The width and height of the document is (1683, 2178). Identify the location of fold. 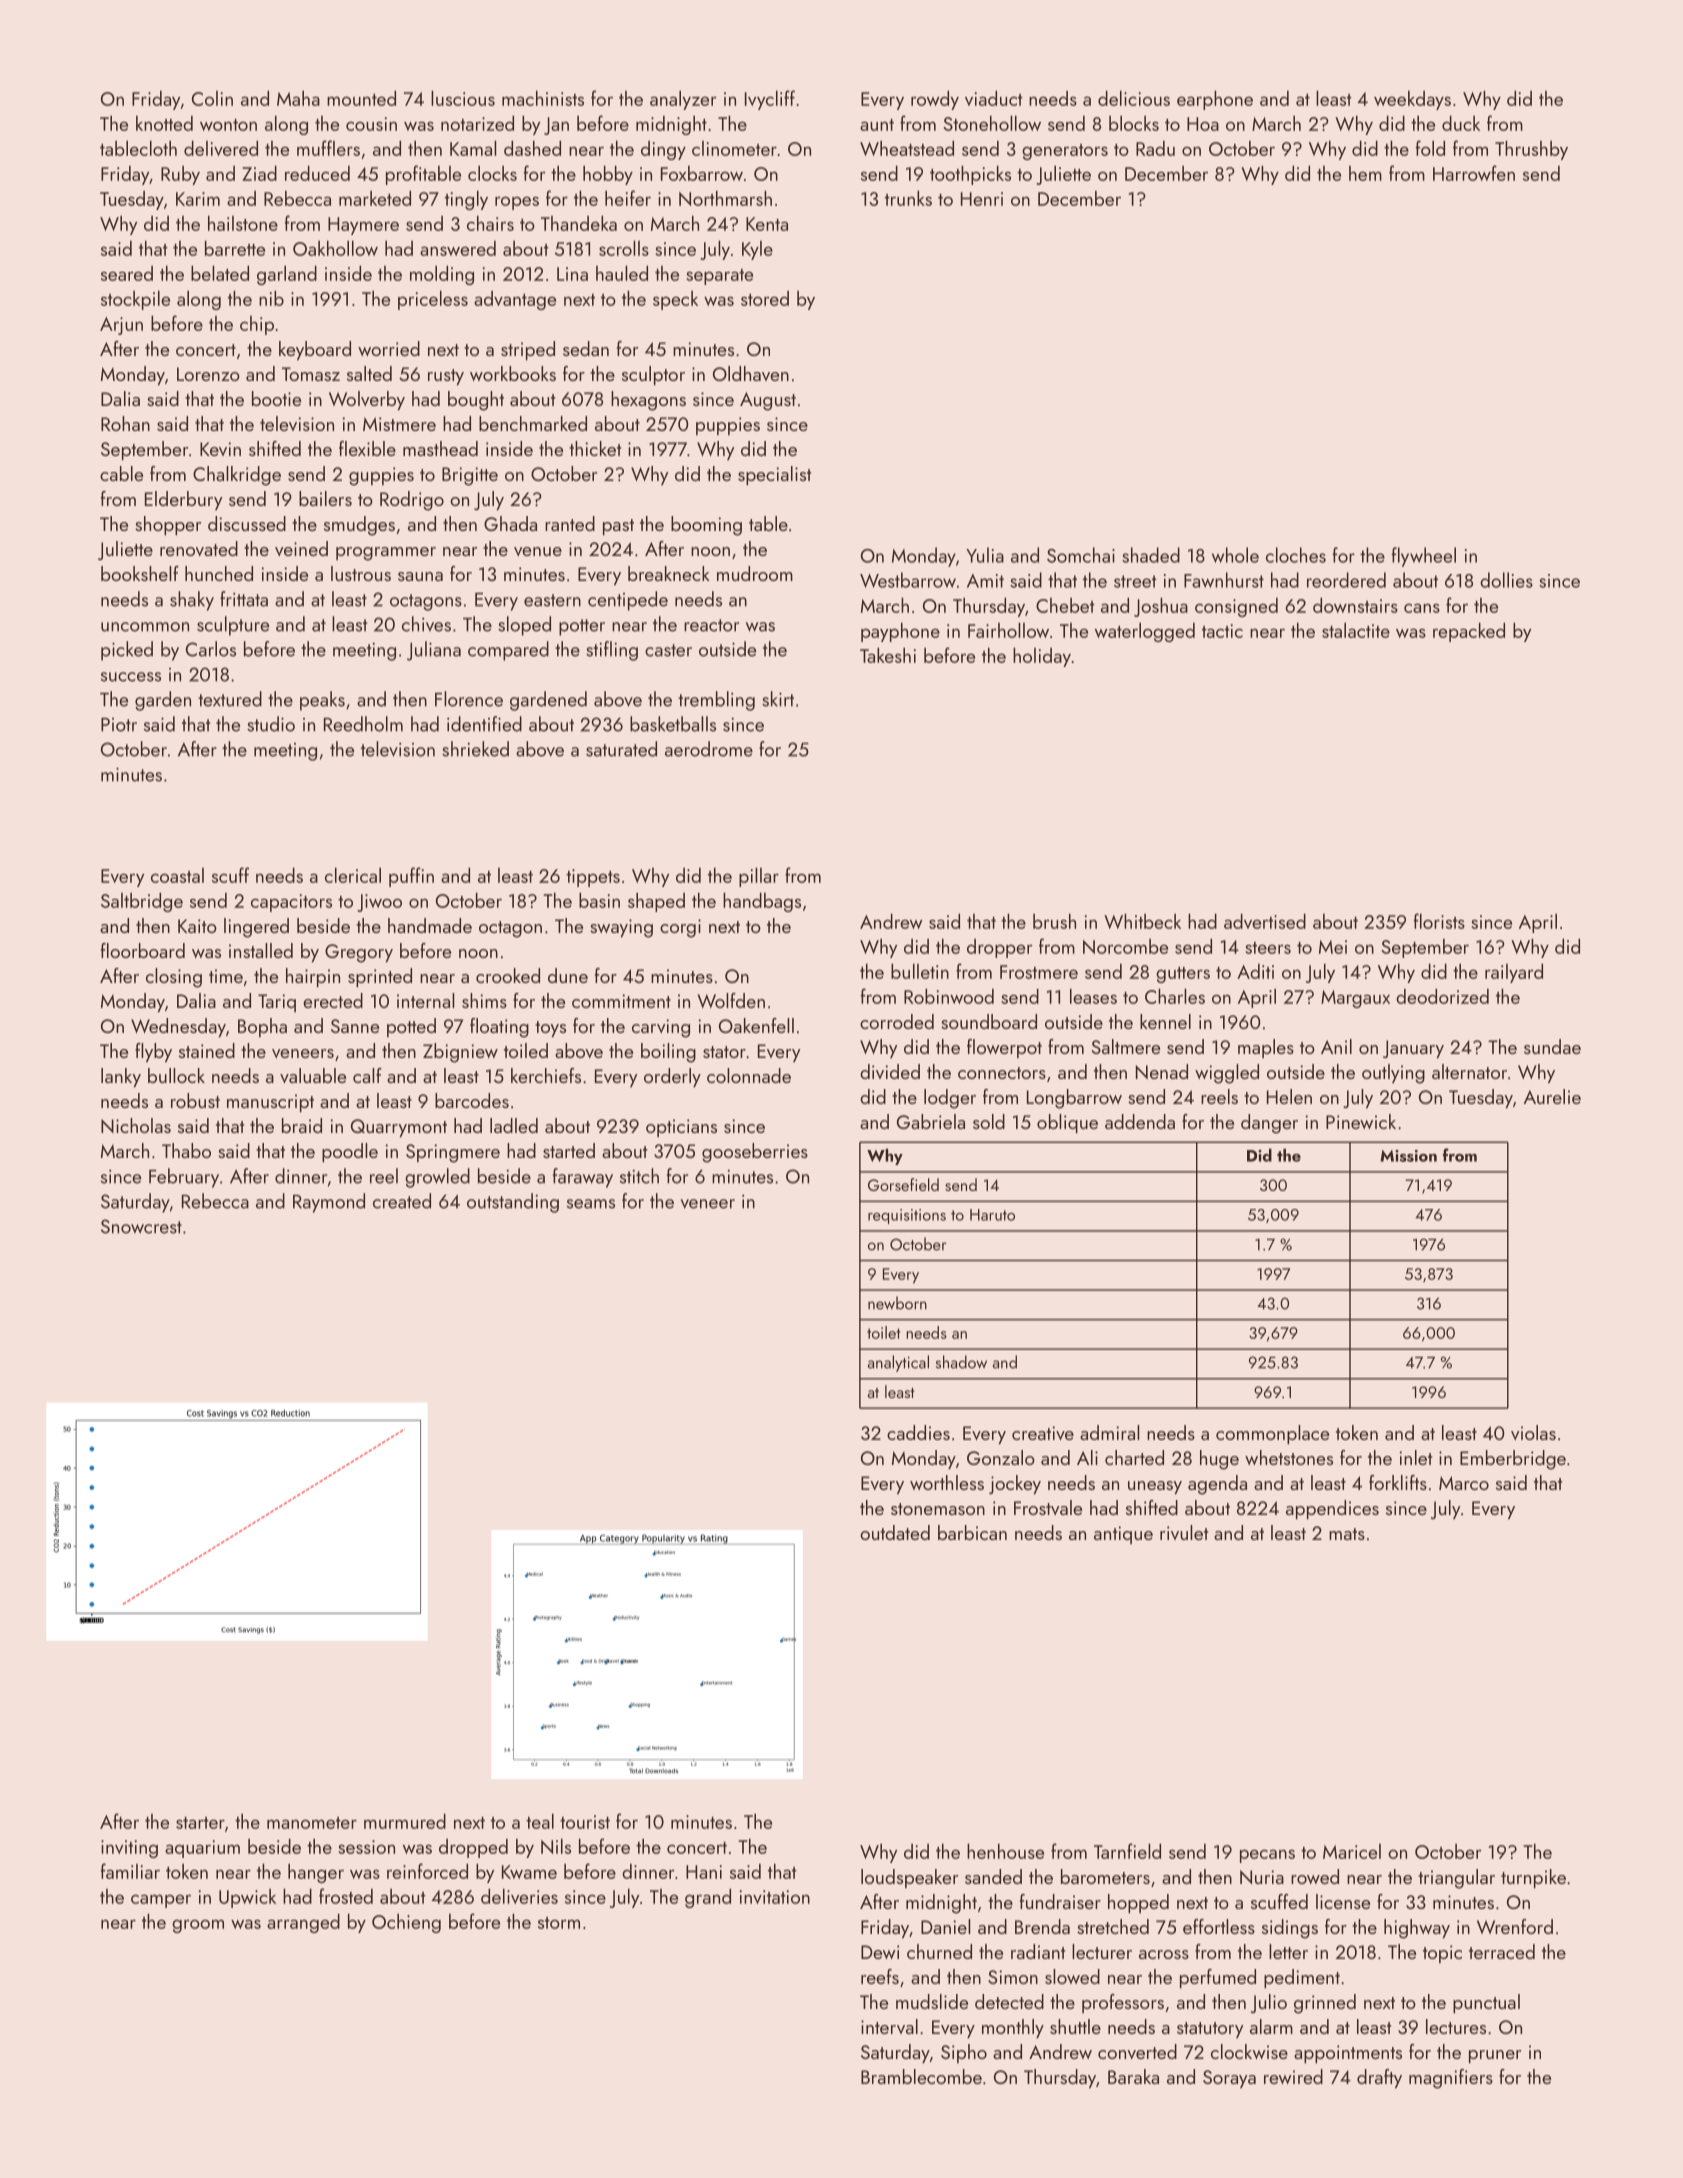
(1430, 148).
